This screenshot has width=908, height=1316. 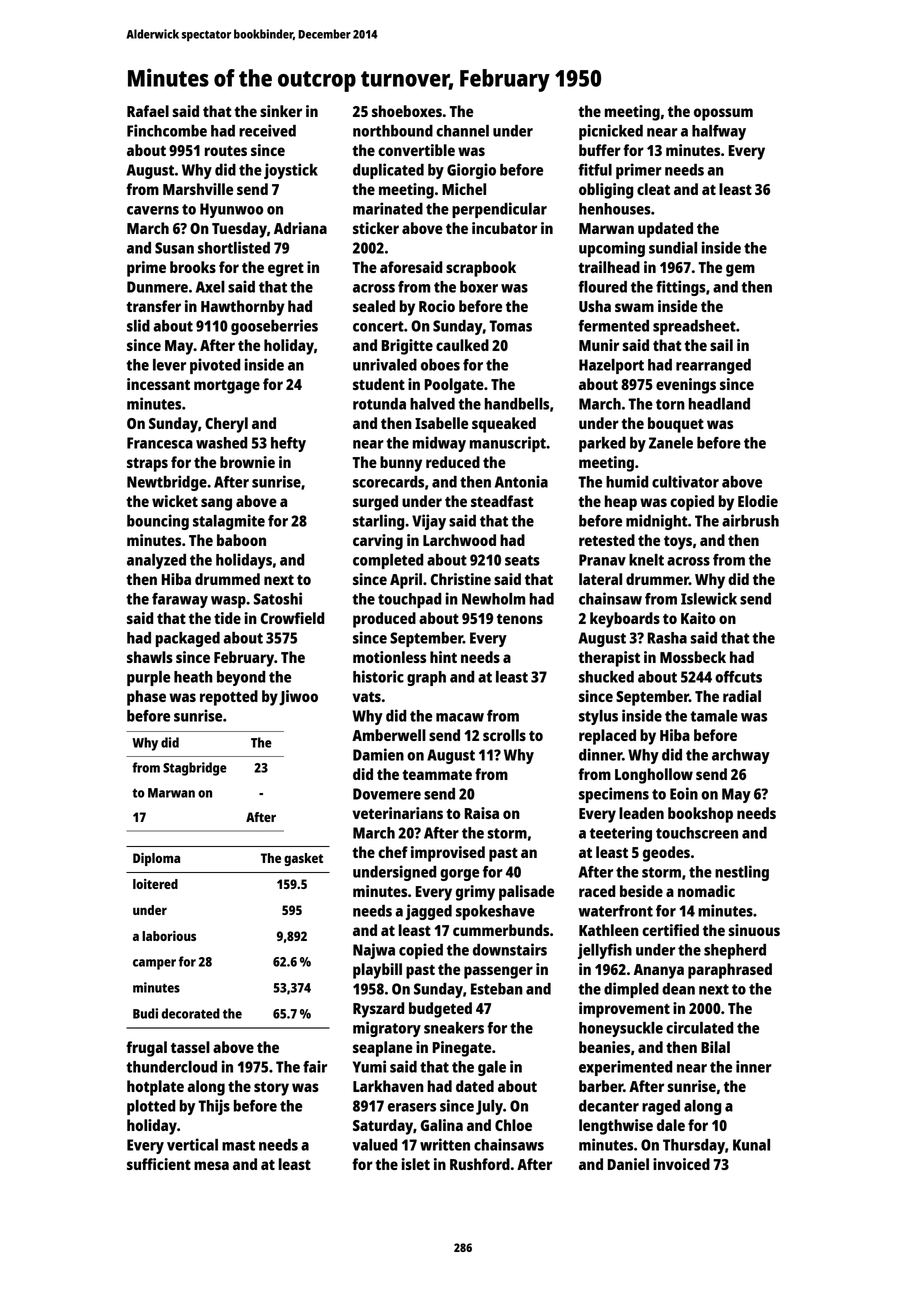 What do you see at coordinates (157, 287) in the screenshot?
I see `Dunmere` at bounding box center [157, 287].
